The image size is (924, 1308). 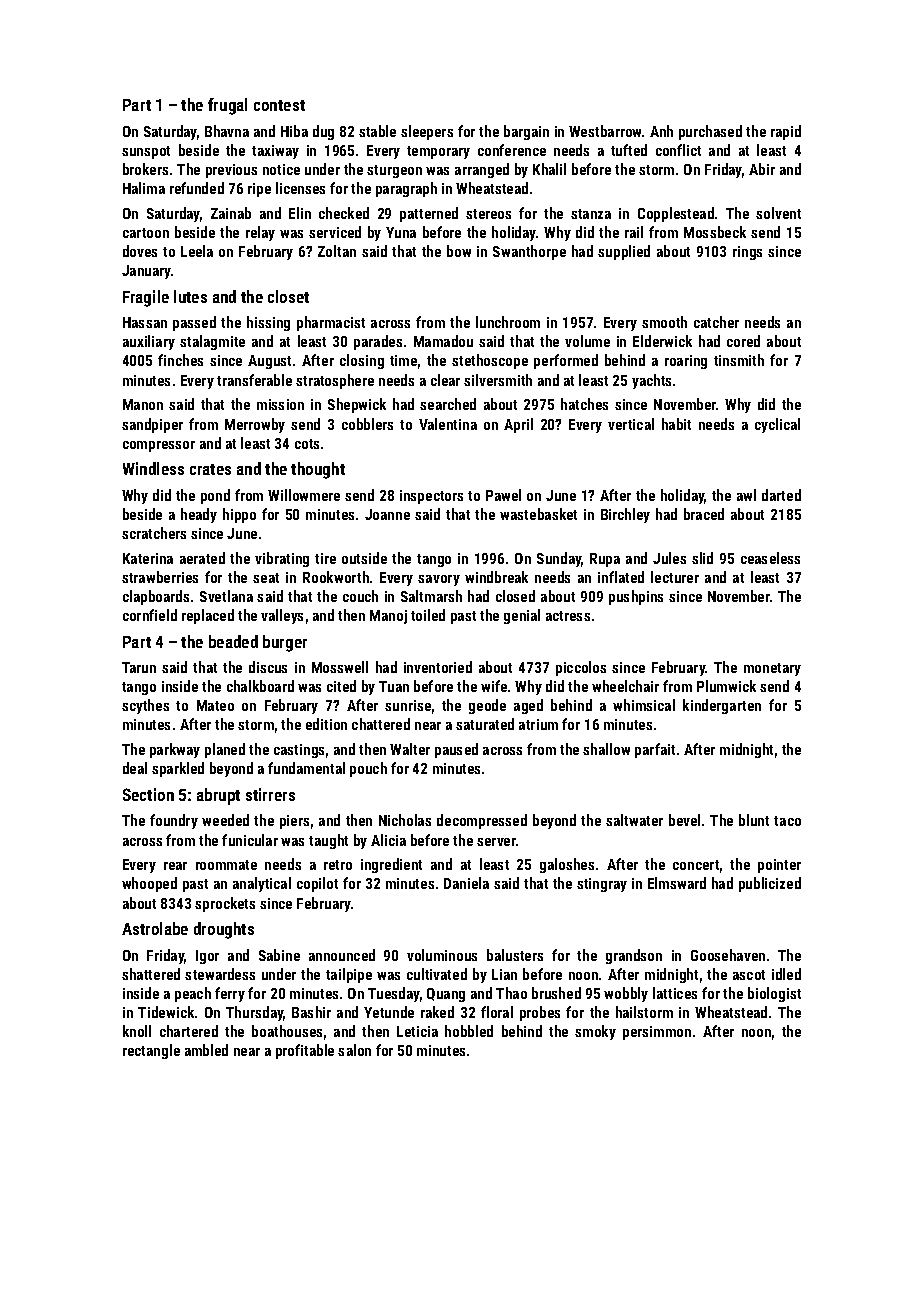 I want to click on Merrowby, so click(x=255, y=425).
